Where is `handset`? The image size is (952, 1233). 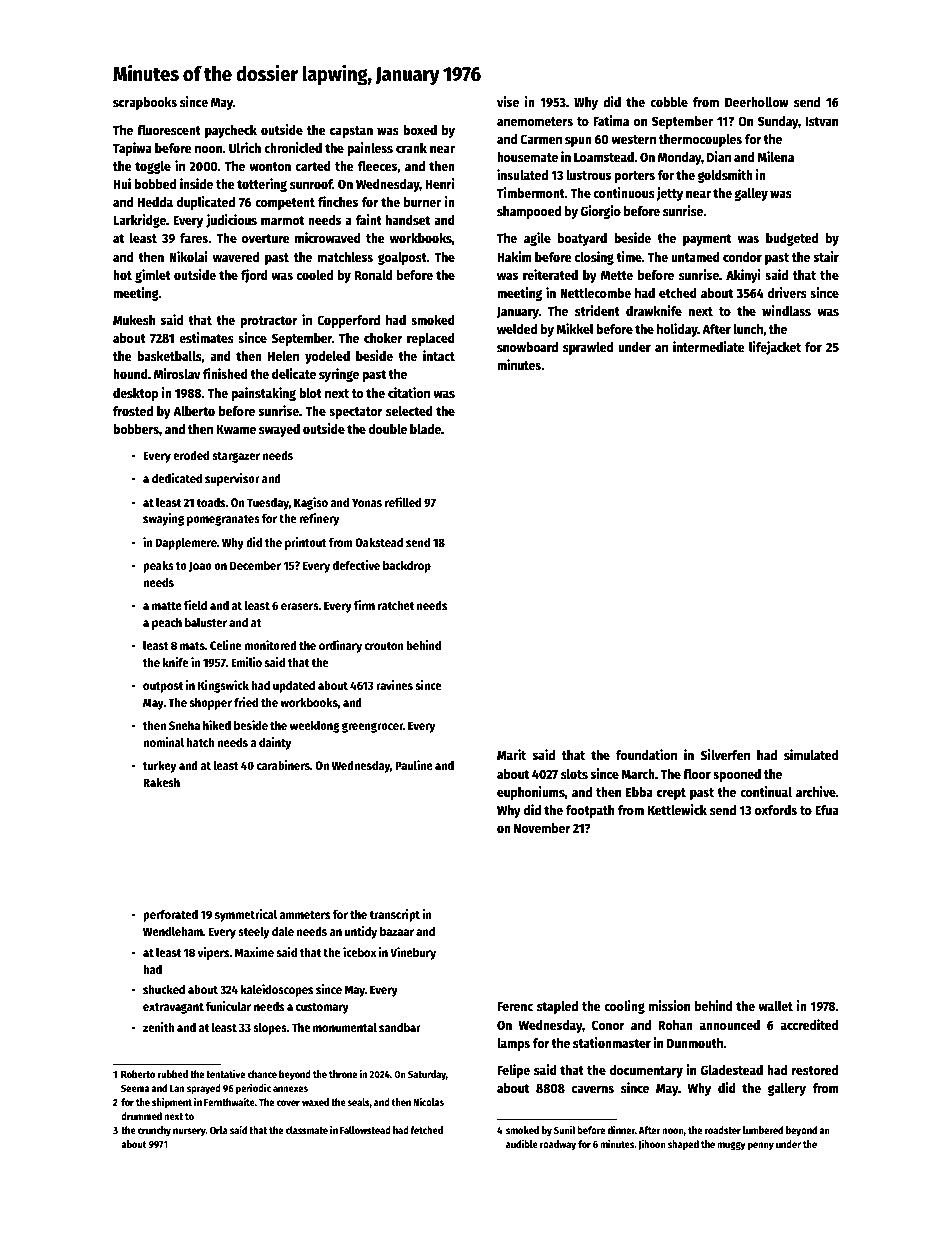
handset is located at coordinates (408, 220).
